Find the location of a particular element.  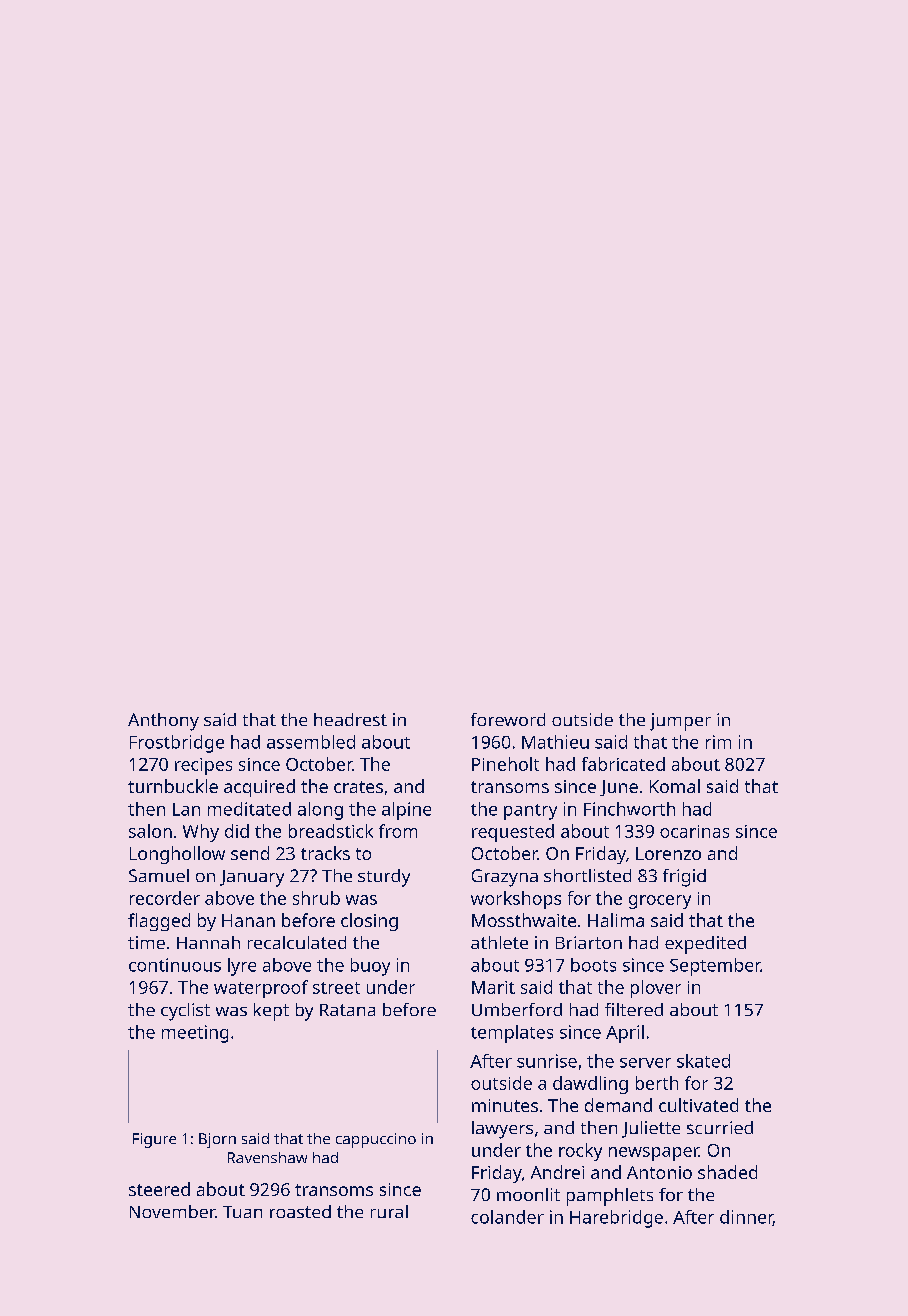

lawyers is located at coordinates (502, 1130).
